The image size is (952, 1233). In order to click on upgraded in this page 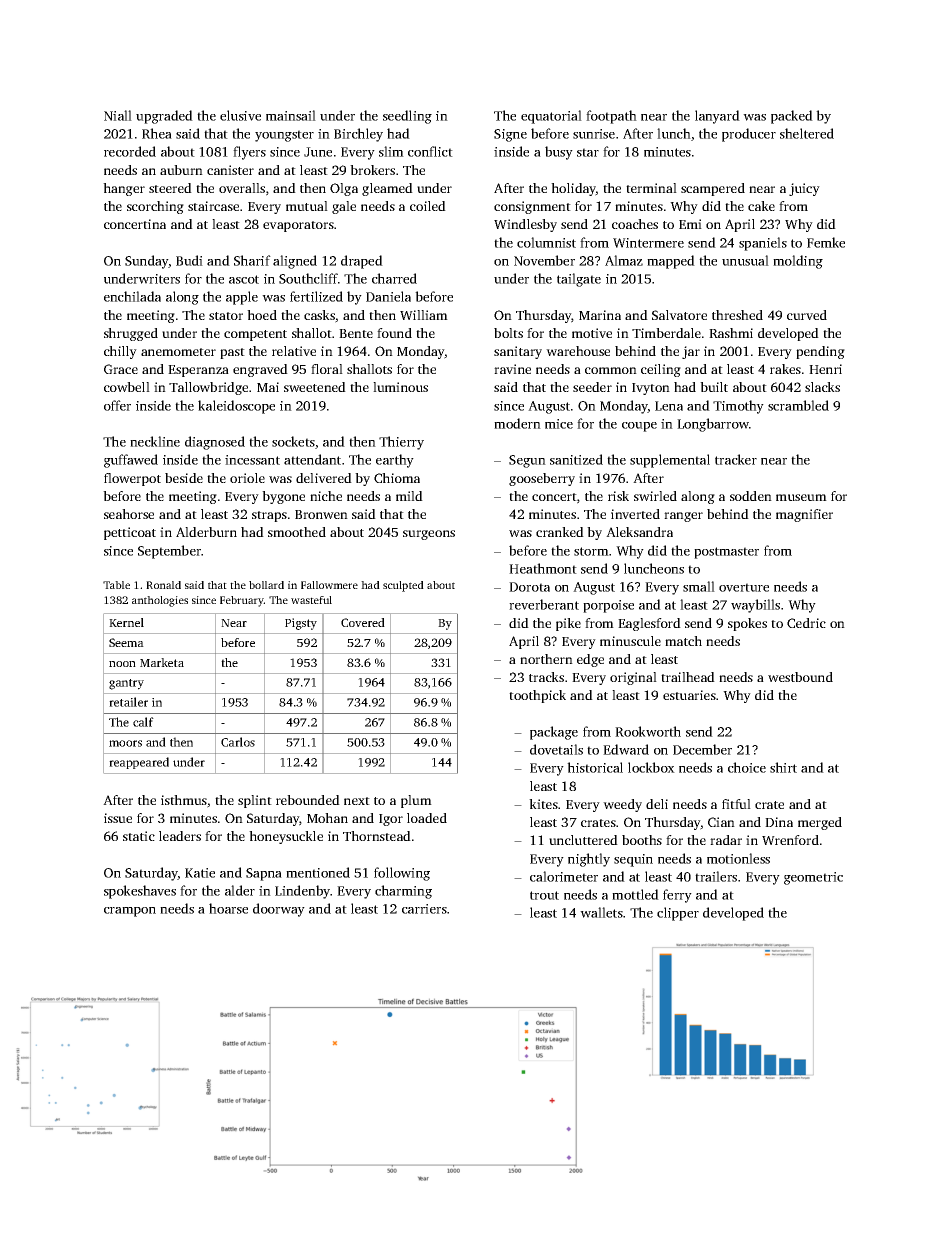, I will do `click(164, 117)`.
